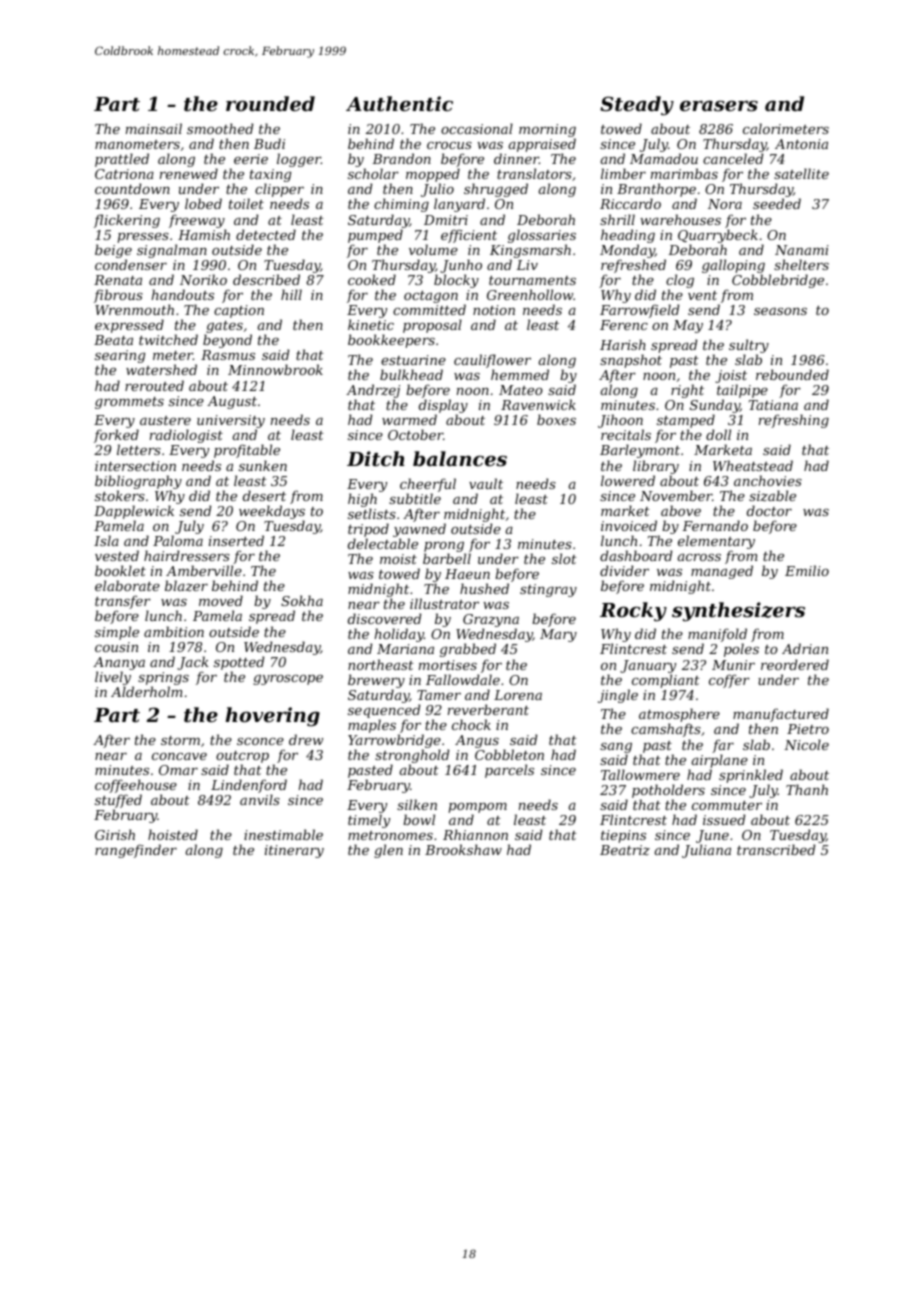 This screenshot has height=1308, width=924. What do you see at coordinates (231, 422) in the screenshot?
I see `university` at bounding box center [231, 422].
